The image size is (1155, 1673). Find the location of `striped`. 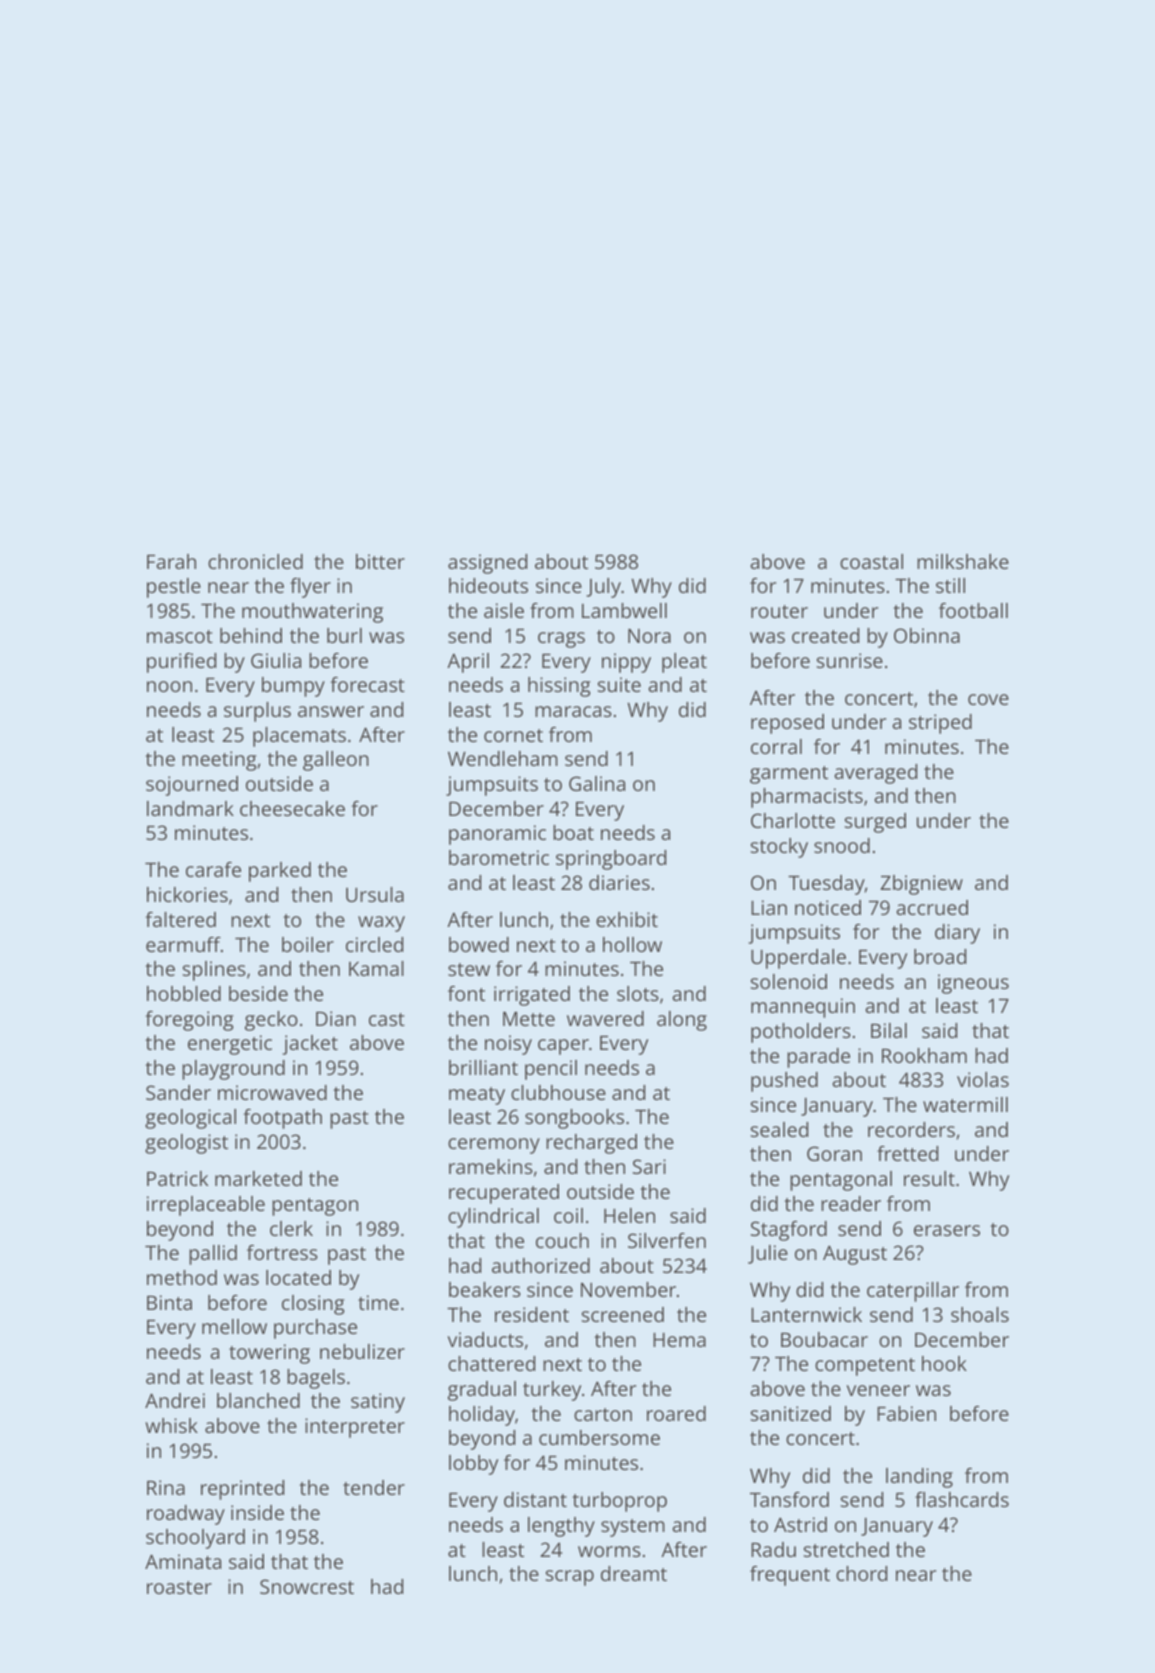

striped is located at coordinates (940, 724).
